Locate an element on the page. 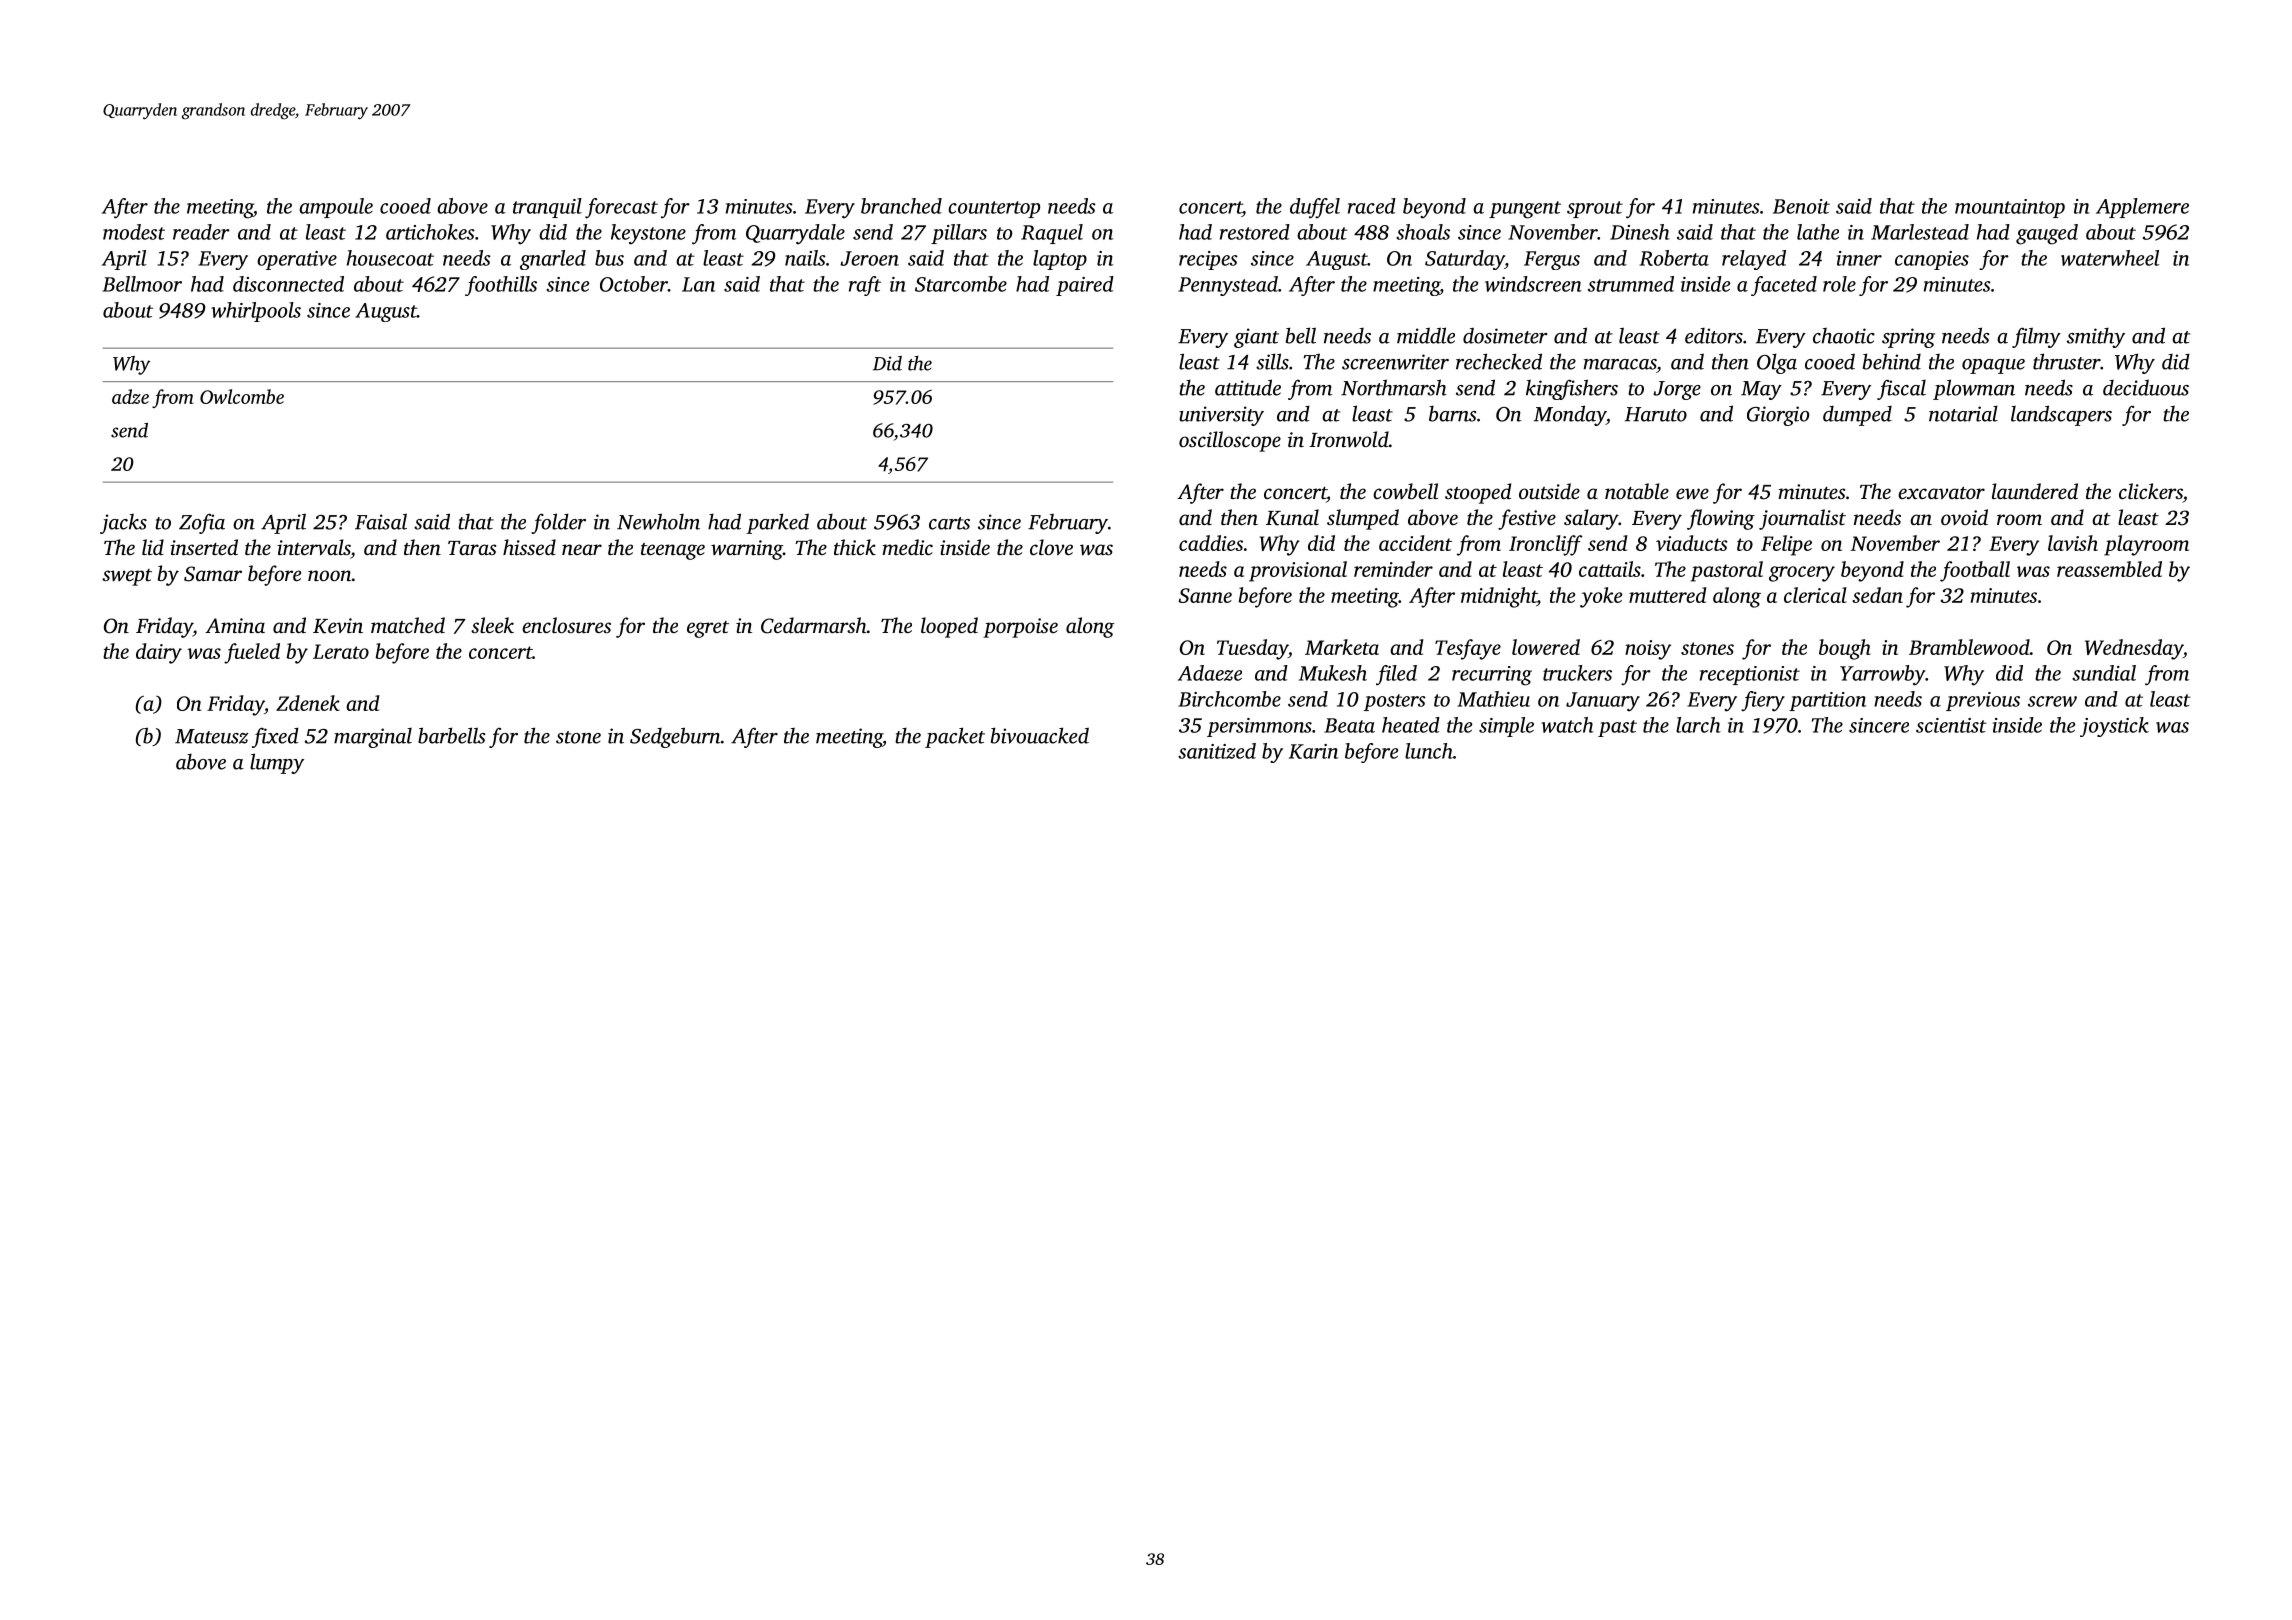 Image resolution: width=2292 pixels, height=1620 pixels. packet is located at coordinates (955, 737).
